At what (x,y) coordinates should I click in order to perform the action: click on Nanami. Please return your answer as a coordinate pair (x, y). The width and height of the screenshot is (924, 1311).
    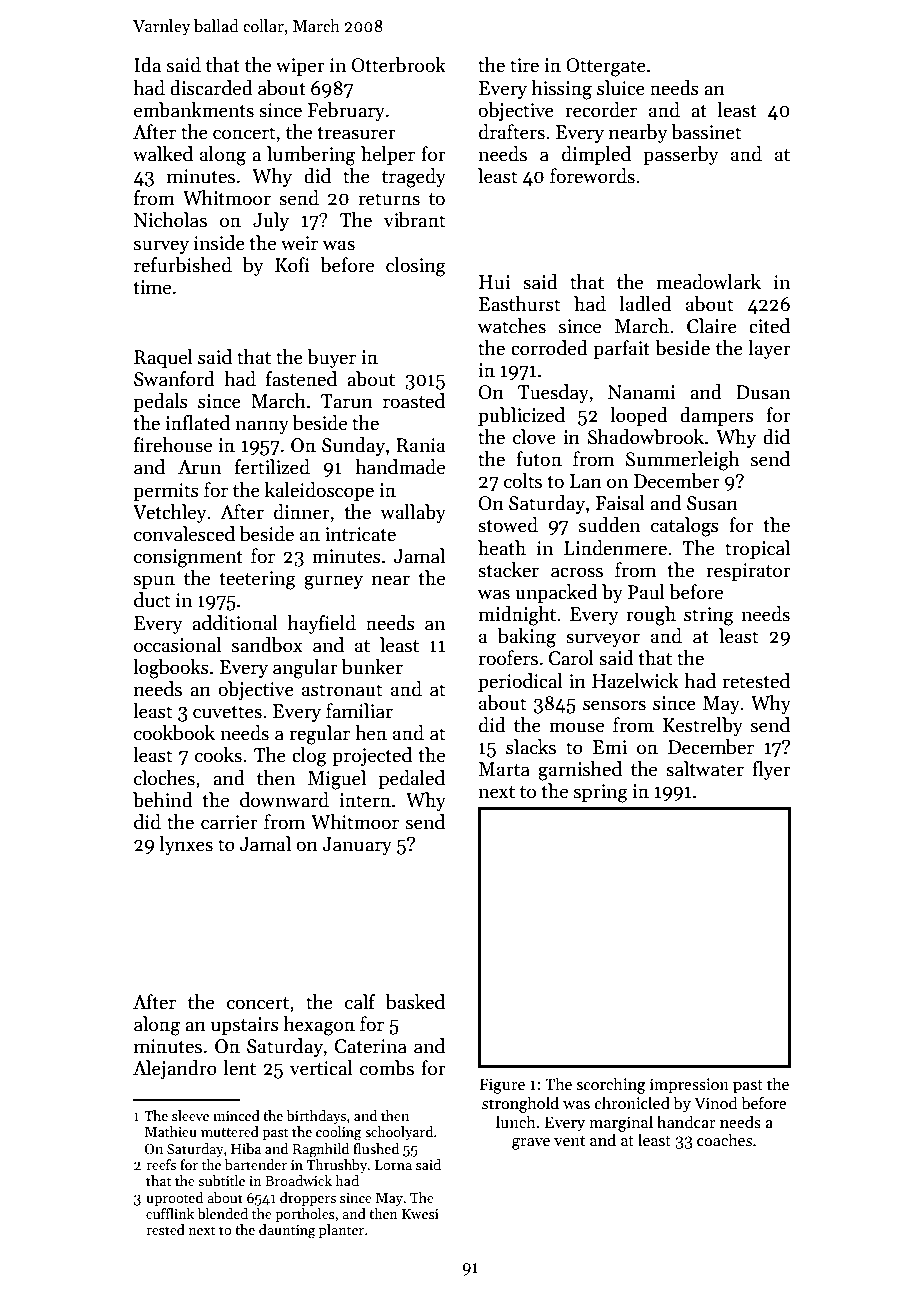
    Looking at the image, I should click on (641, 392).
